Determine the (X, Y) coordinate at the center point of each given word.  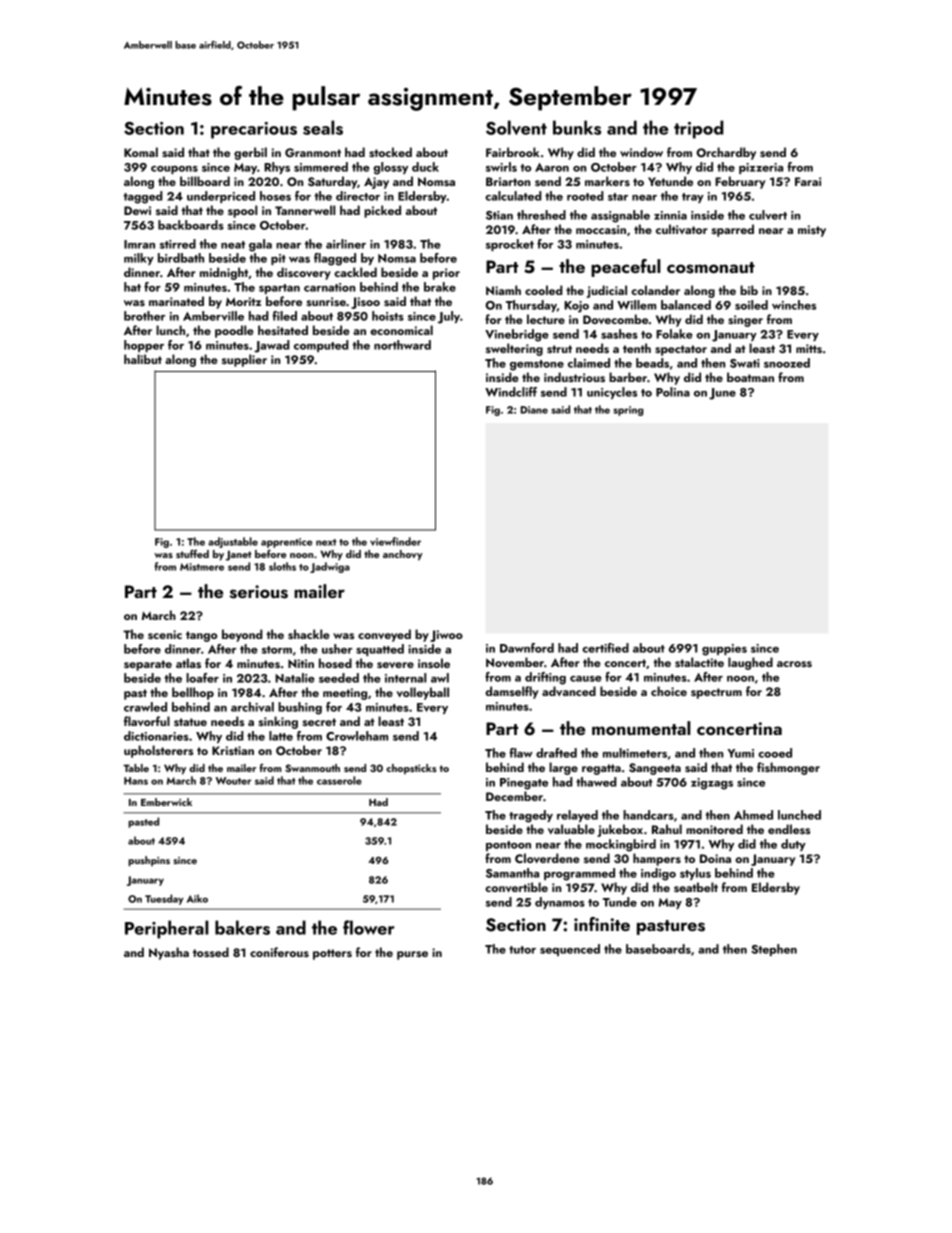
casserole (339, 780)
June (722, 394)
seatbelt (696, 887)
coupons (174, 170)
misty (812, 231)
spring (628, 411)
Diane (534, 410)
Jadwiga (330, 567)
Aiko (197, 898)
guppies (724, 650)
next (326, 542)
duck (425, 167)
